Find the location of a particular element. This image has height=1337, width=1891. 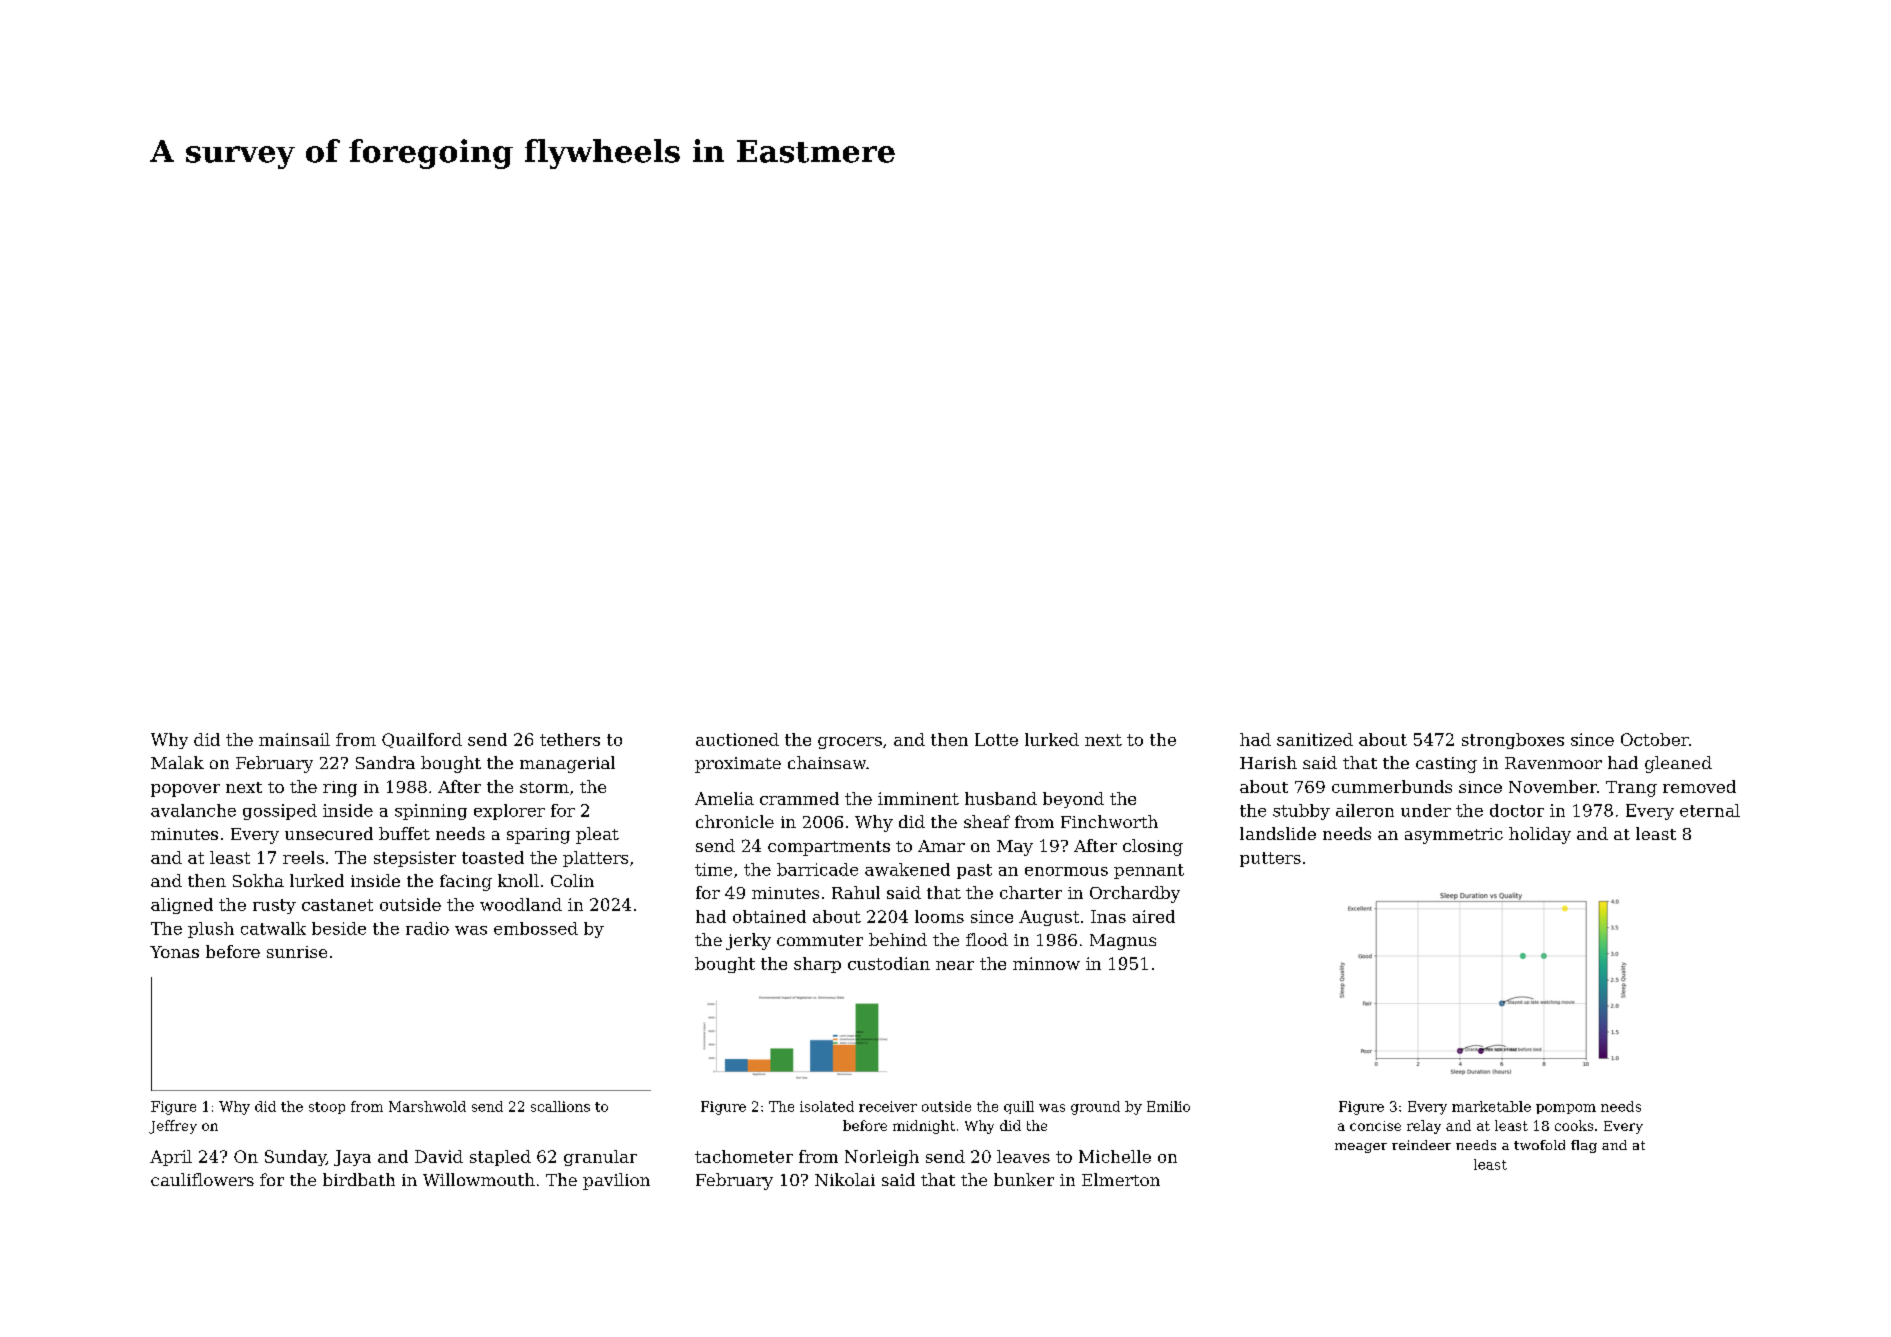

chronicle is located at coordinates (735, 821).
